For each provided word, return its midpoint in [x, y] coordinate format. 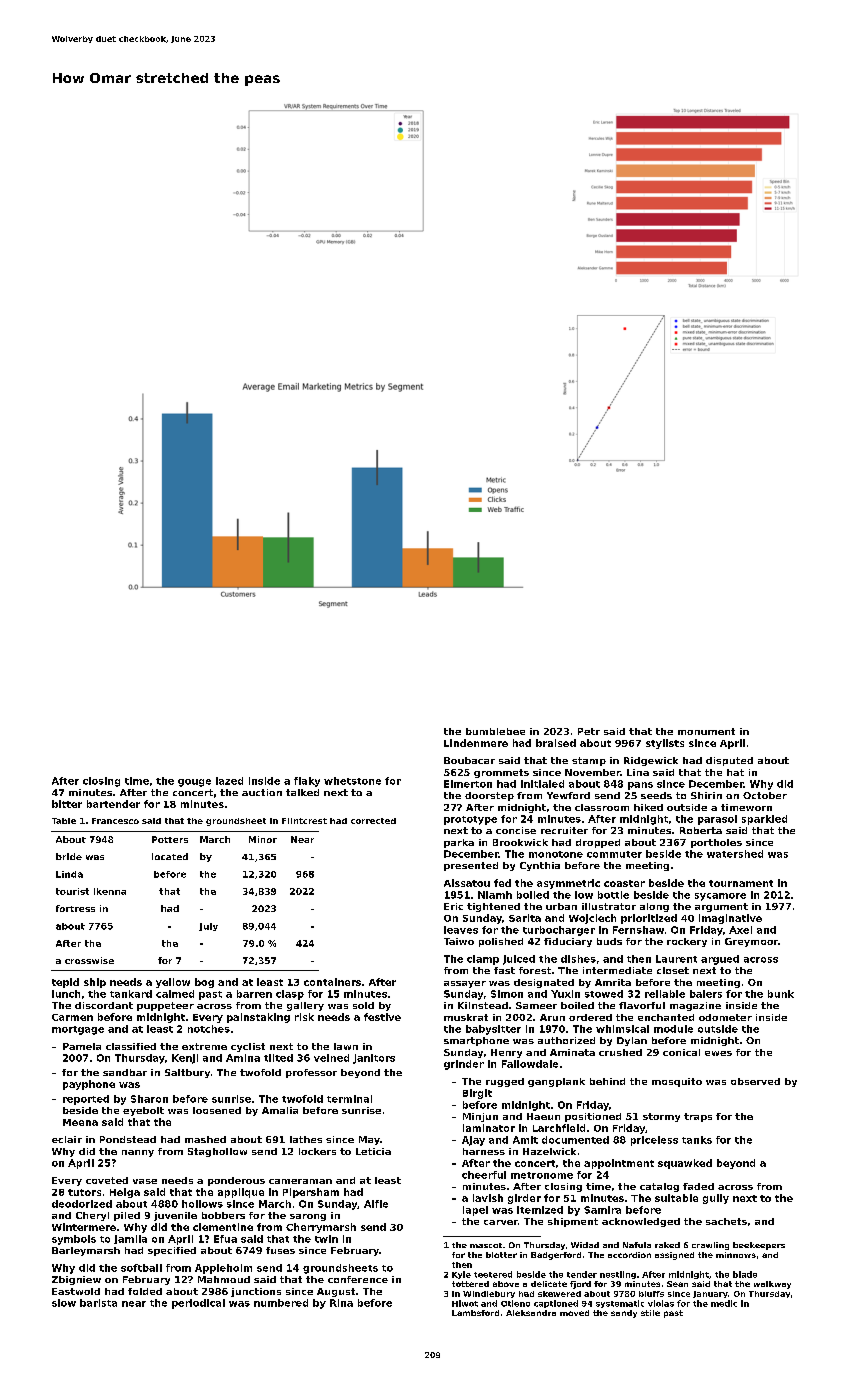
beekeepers [759, 1246]
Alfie [376, 1204]
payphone [89, 1085]
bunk [781, 994]
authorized [566, 1040]
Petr [589, 731]
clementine [223, 1227]
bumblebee [495, 731]
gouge [194, 783]
